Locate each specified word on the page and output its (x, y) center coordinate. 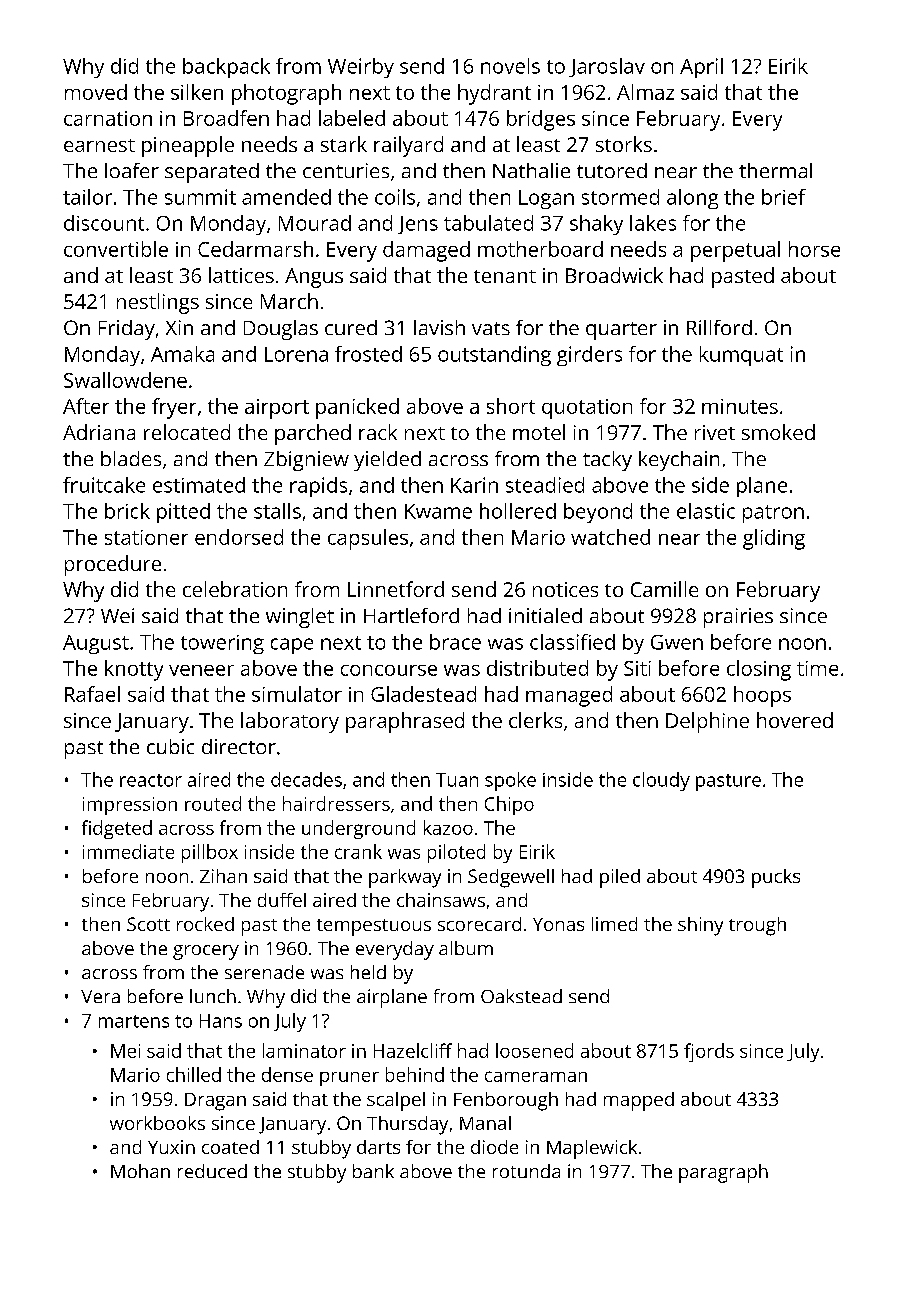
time (817, 668)
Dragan (215, 1102)
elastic (706, 511)
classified (572, 642)
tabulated (488, 223)
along (692, 199)
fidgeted (117, 829)
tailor (87, 197)
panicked (357, 408)
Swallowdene (125, 380)
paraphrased (405, 722)
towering (222, 644)
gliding (774, 539)
